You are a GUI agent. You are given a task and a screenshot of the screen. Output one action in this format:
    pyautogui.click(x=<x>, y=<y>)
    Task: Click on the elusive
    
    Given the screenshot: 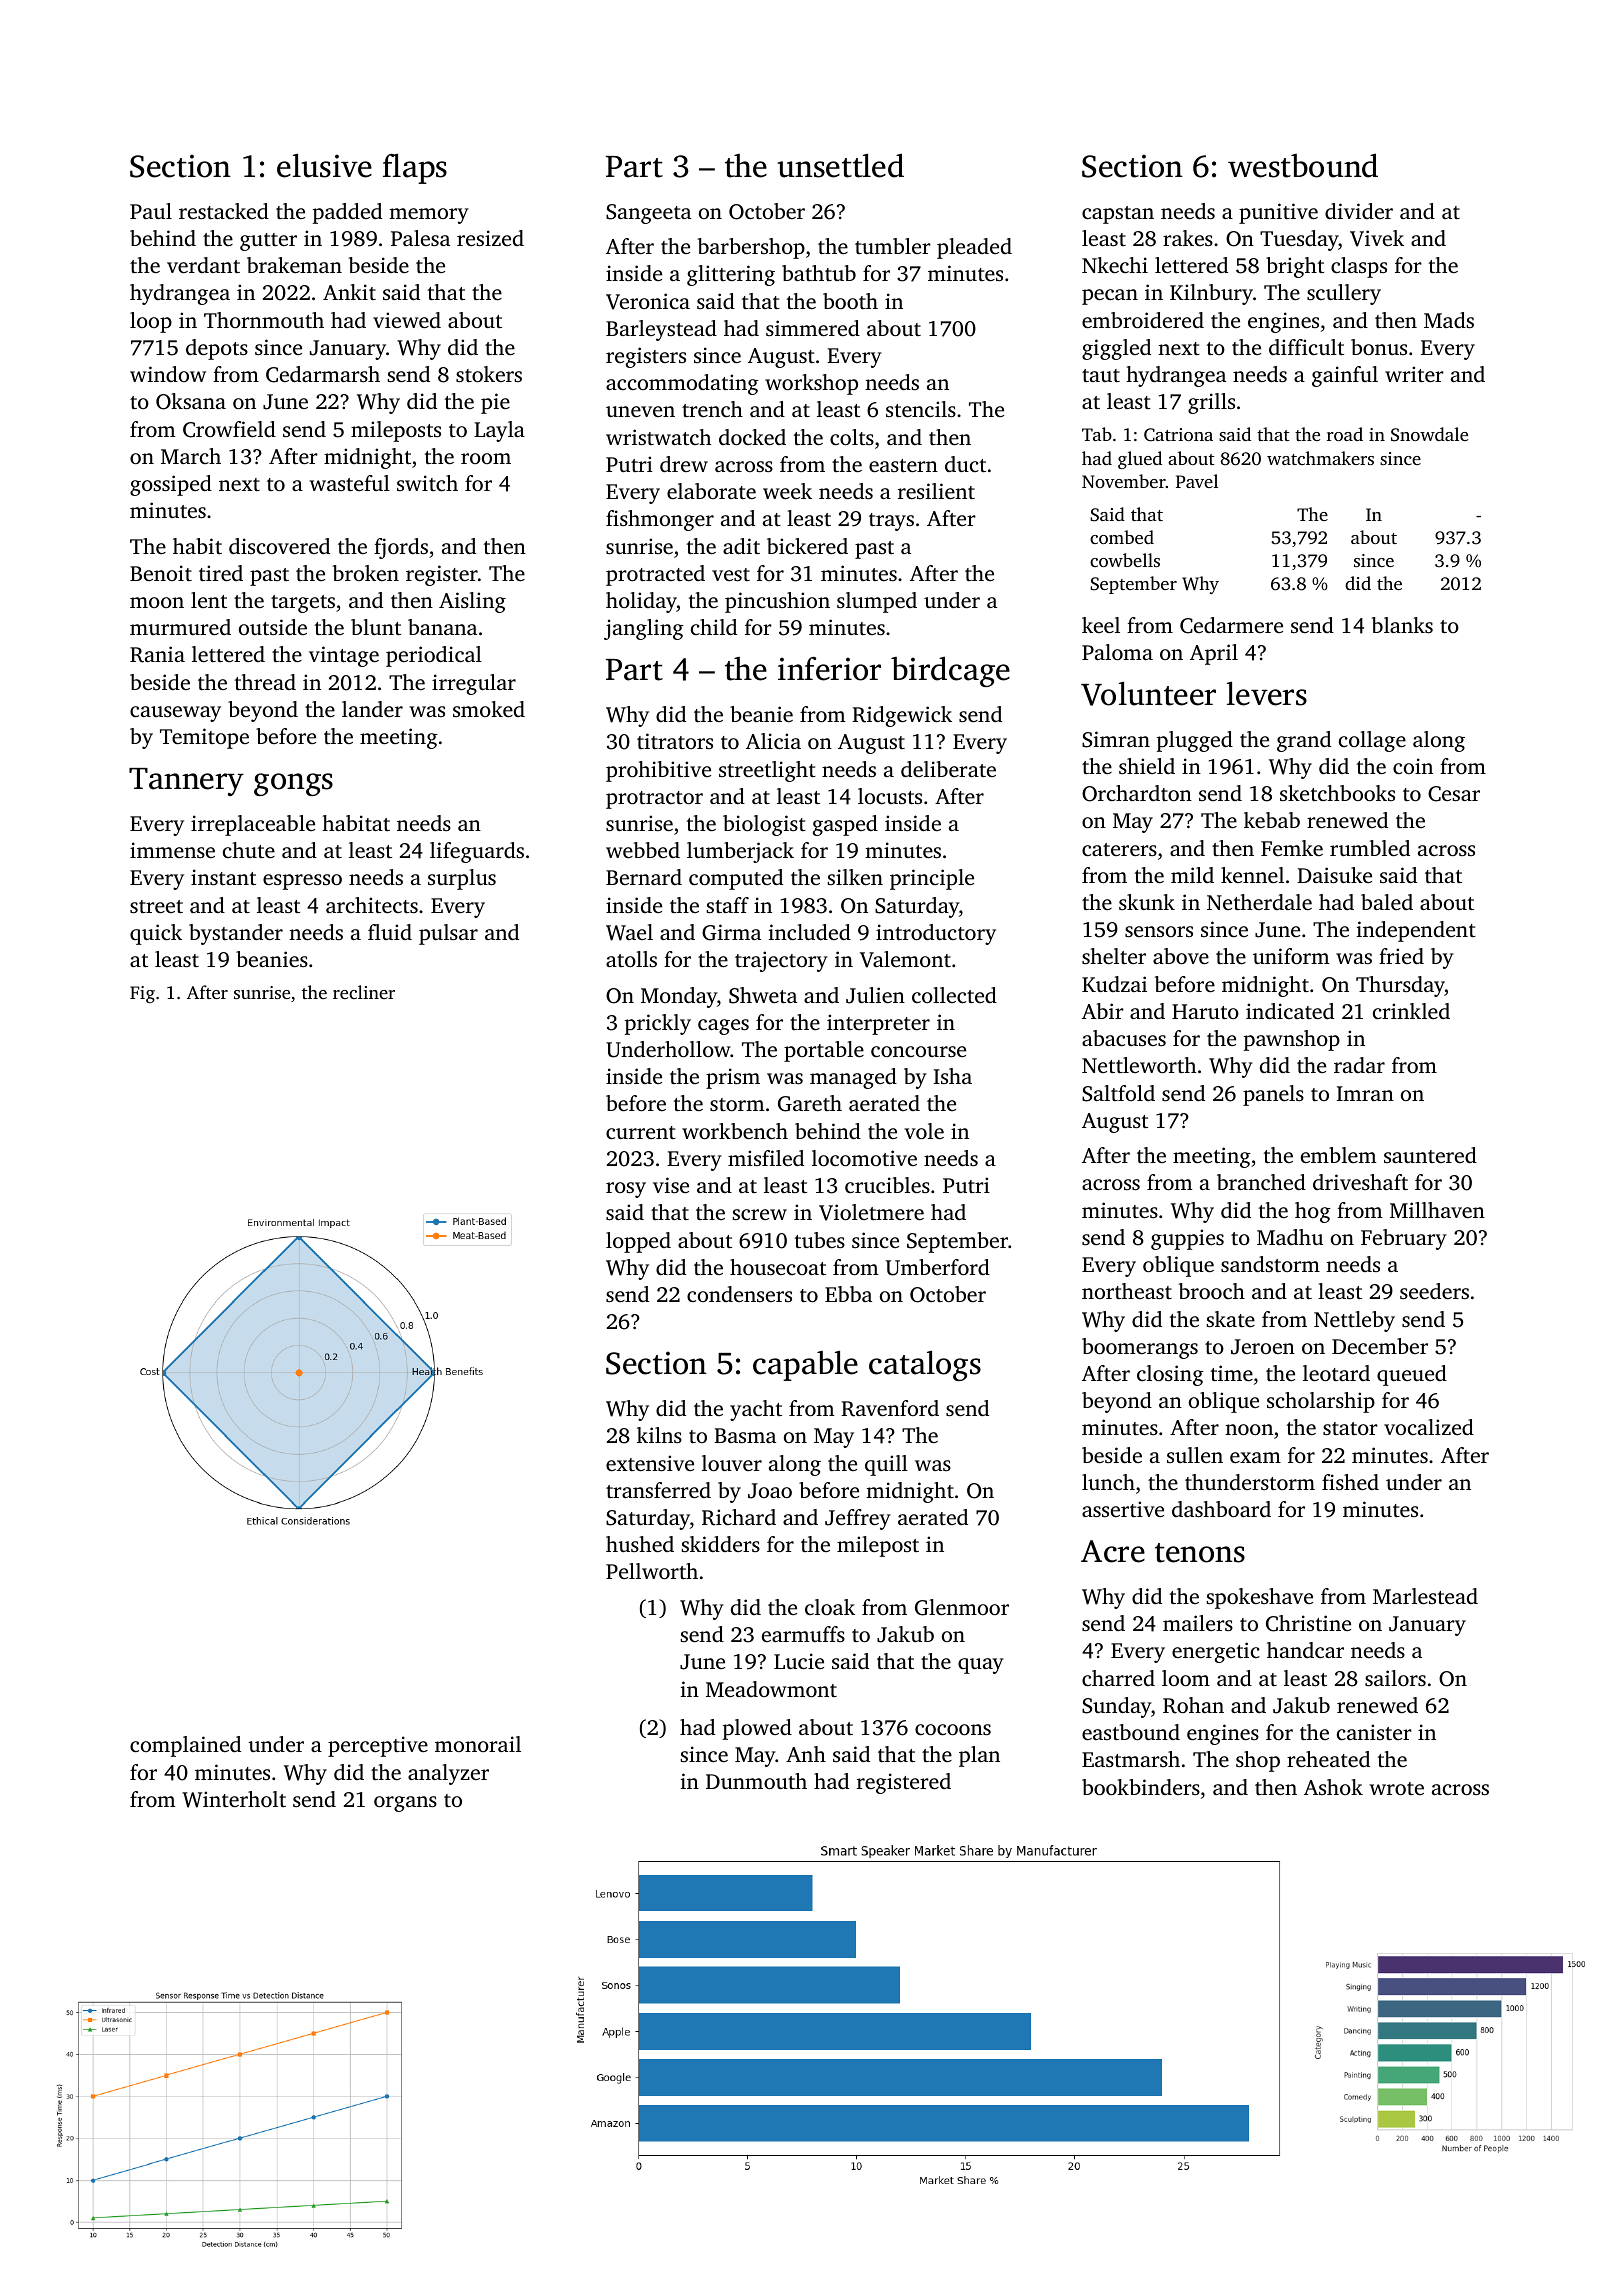 What is the action you would take?
    pyautogui.click(x=324, y=165)
